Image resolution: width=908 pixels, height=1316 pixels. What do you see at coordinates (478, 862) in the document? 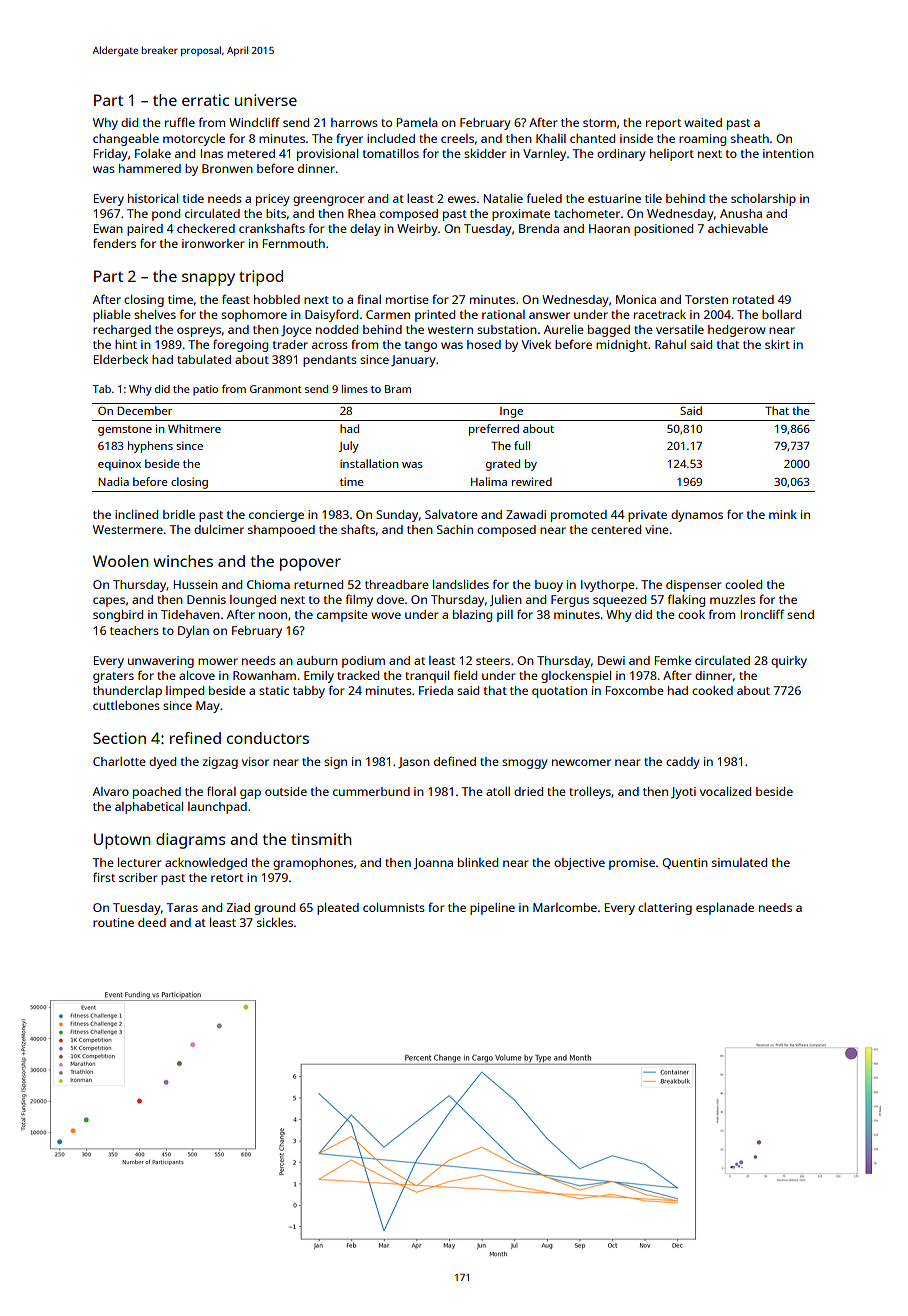
I see `blinked` at bounding box center [478, 862].
